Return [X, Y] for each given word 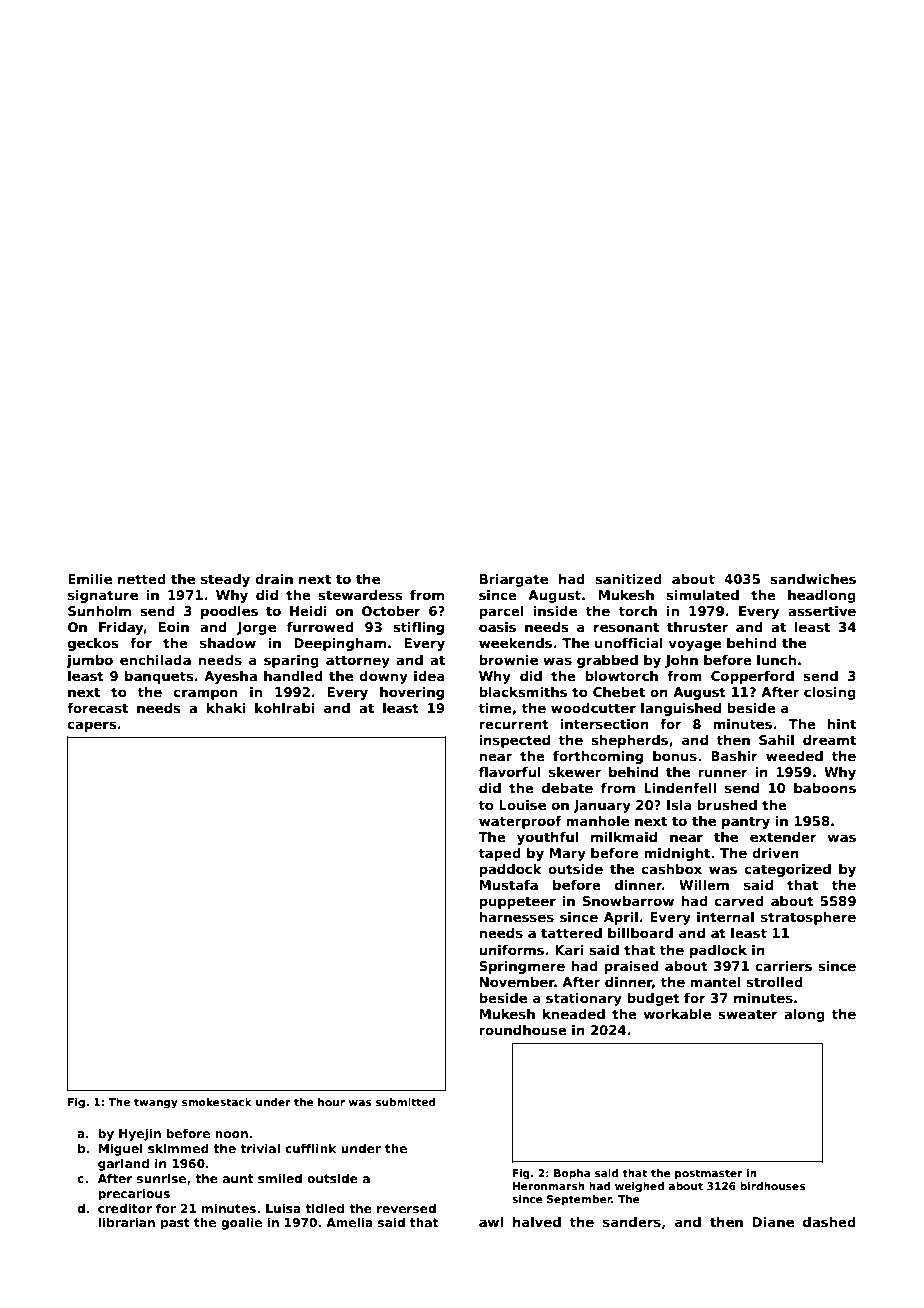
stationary [584, 999]
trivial [260, 1148]
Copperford [752, 677]
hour [331, 1102]
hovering [412, 693]
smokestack [217, 1102]
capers [92, 726]
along [804, 1015]
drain [274, 579]
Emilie [90, 579]
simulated [702, 595]
